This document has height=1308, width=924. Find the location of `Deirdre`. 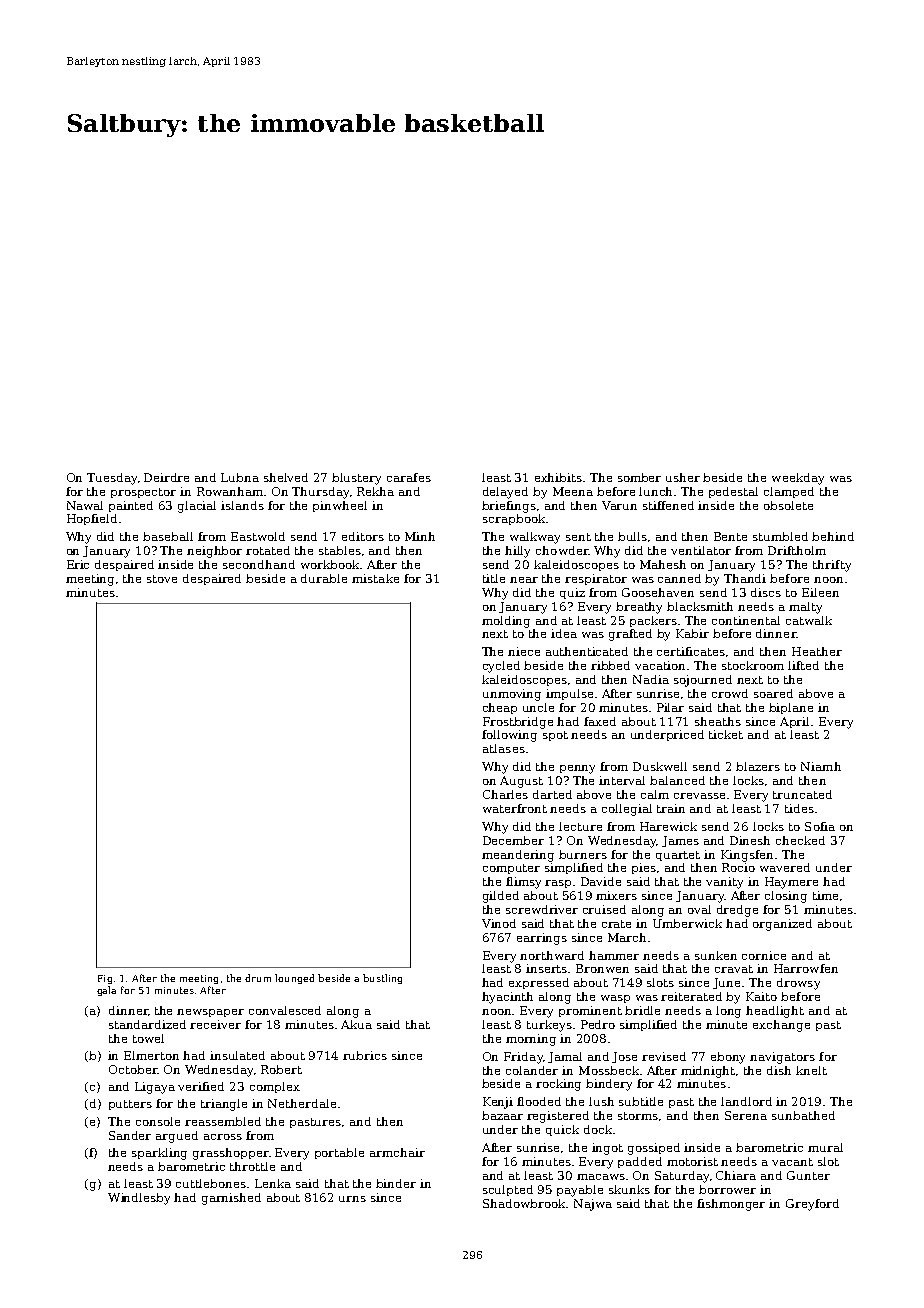

Deirdre is located at coordinates (166, 477).
